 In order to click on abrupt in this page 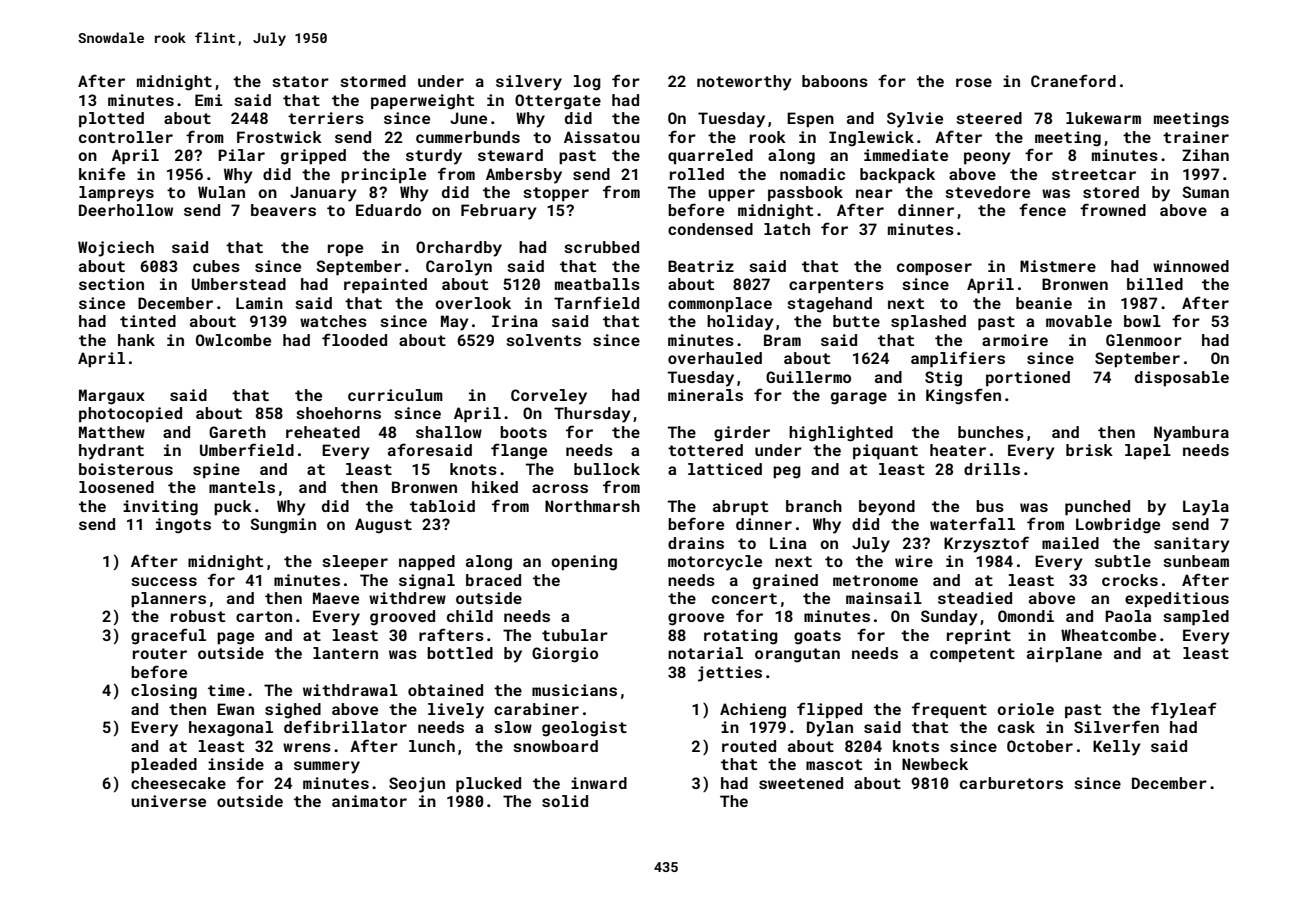, I will do `click(740, 508)`.
